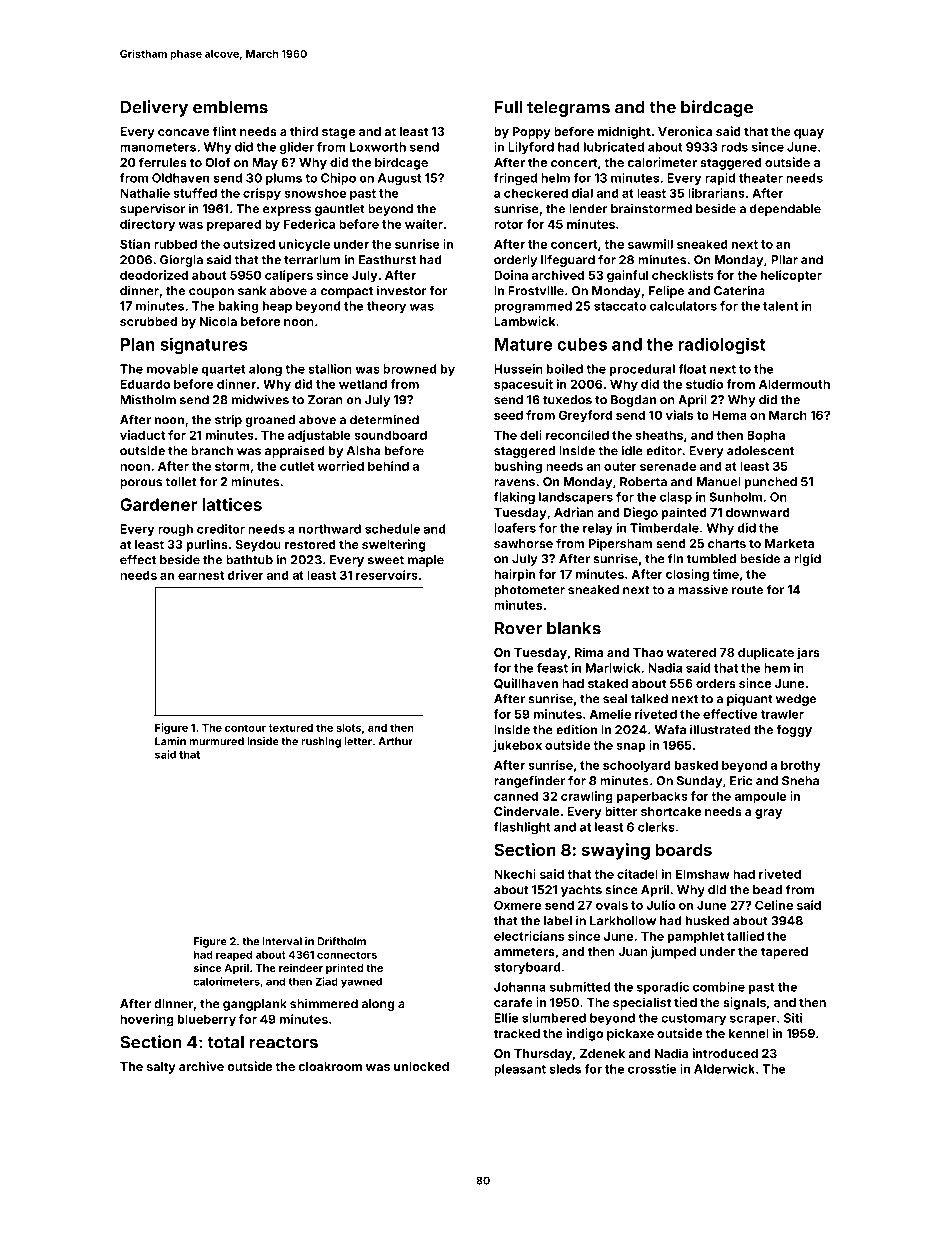  I want to click on tallied, so click(745, 936).
